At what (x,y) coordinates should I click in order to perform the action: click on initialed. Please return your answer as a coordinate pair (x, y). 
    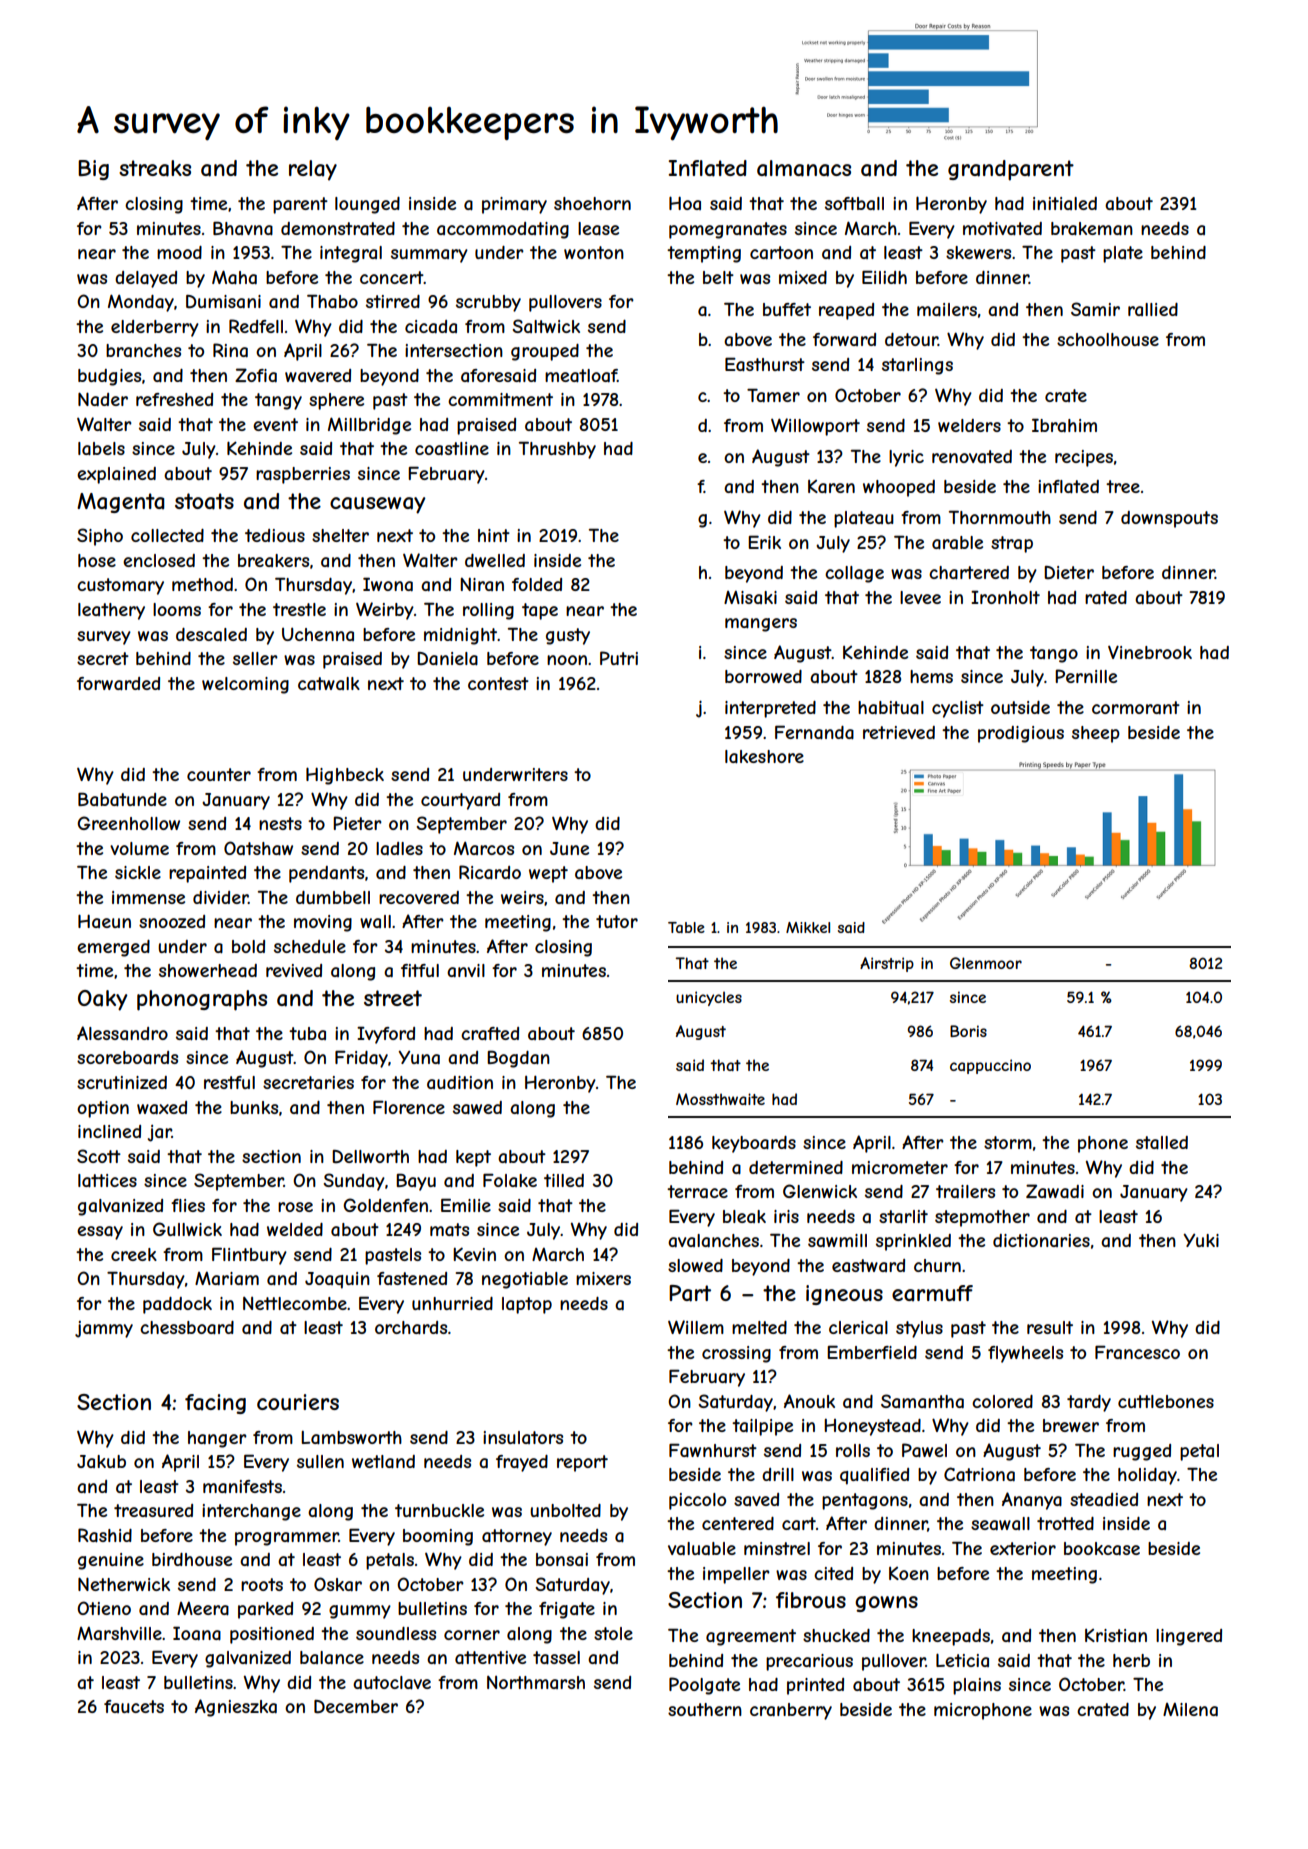
    Looking at the image, I should click on (1065, 203).
